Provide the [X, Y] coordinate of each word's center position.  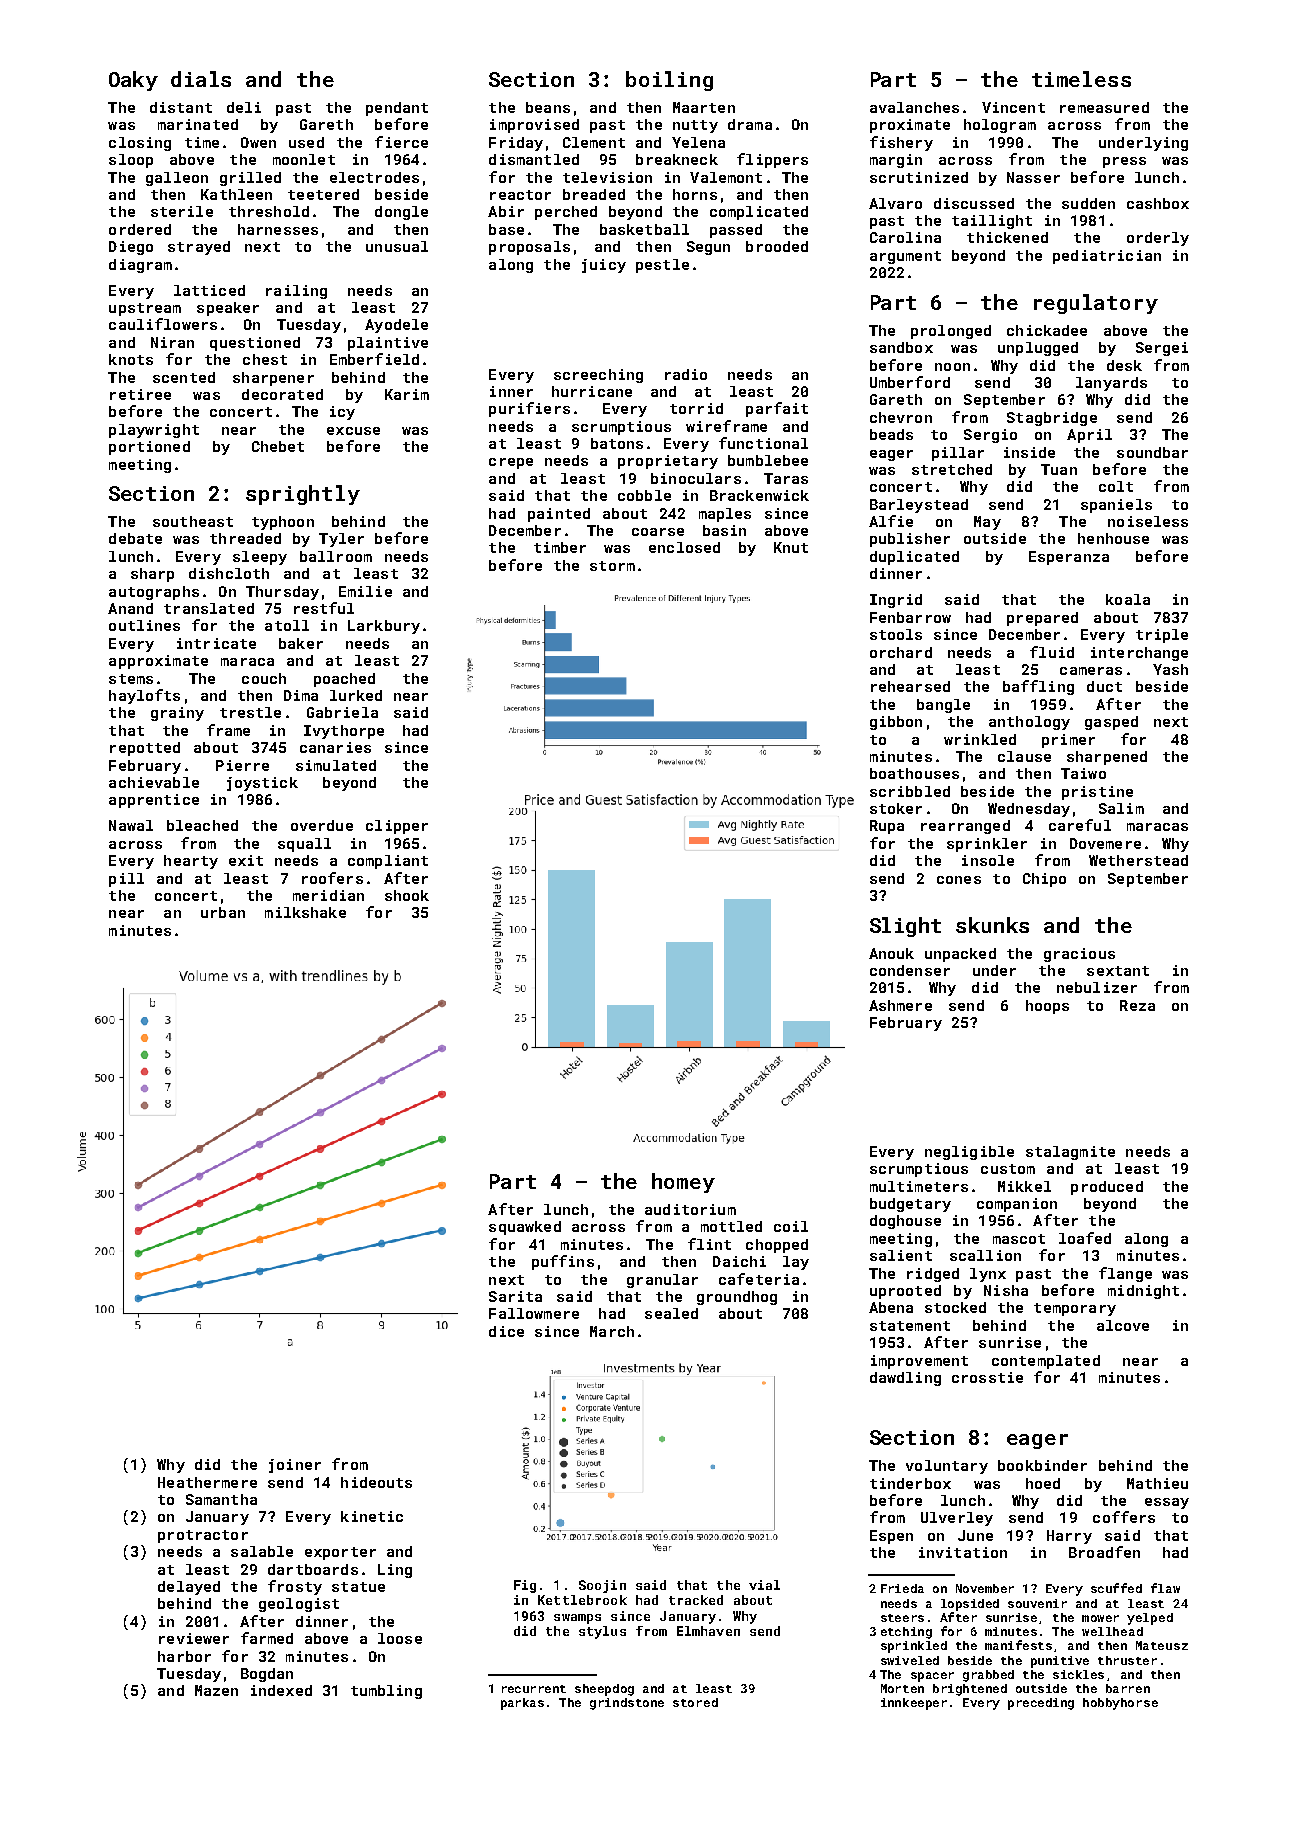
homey [683, 1183]
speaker [228, 309]
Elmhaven [708, 1631]
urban [223, 912]
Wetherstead [1138, 860]
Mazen [216, 1690]
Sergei [1162, 349]
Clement [594, 142]
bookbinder [1042, 1465]
